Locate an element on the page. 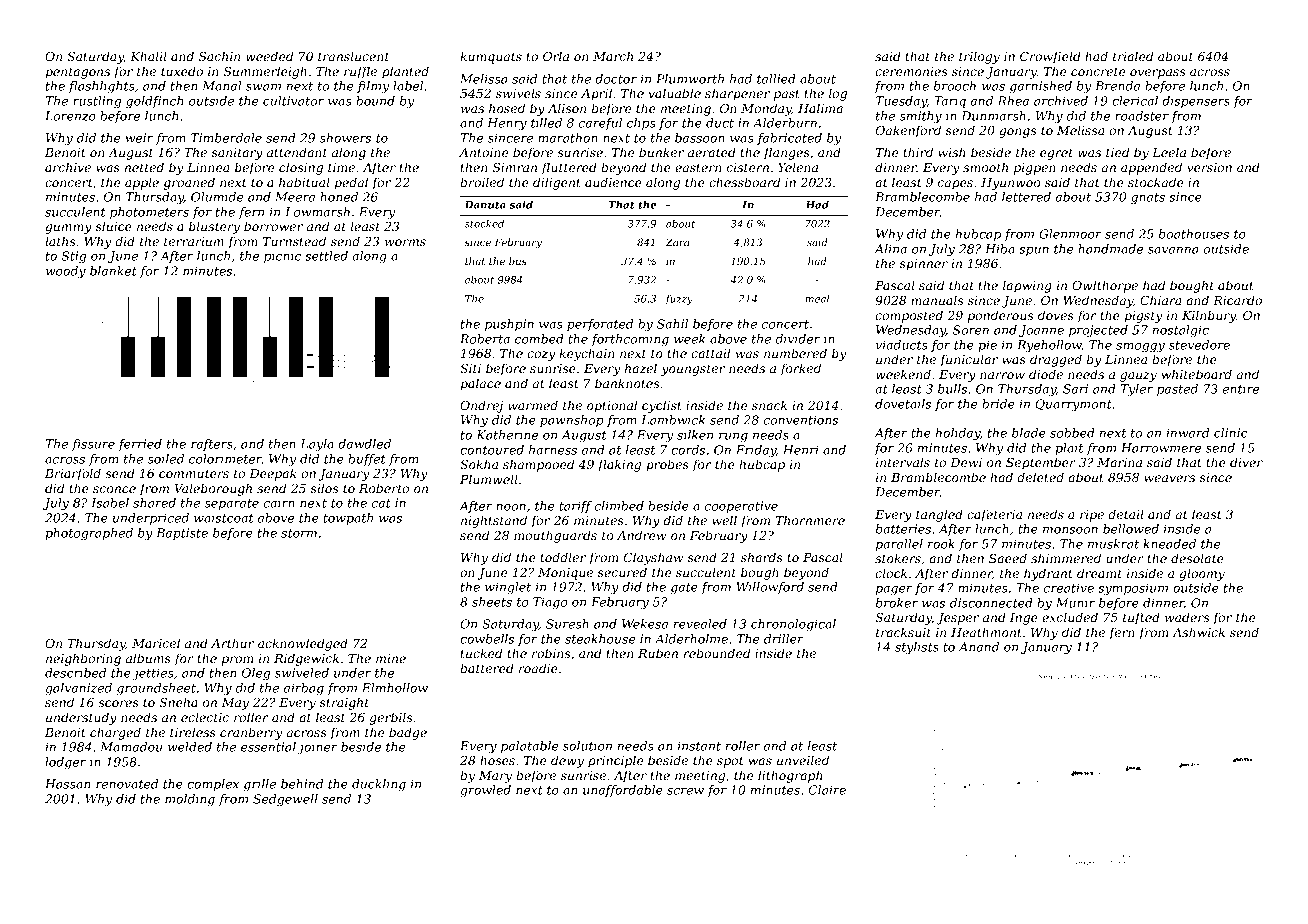  probes is located at coordinates (667, 465).
